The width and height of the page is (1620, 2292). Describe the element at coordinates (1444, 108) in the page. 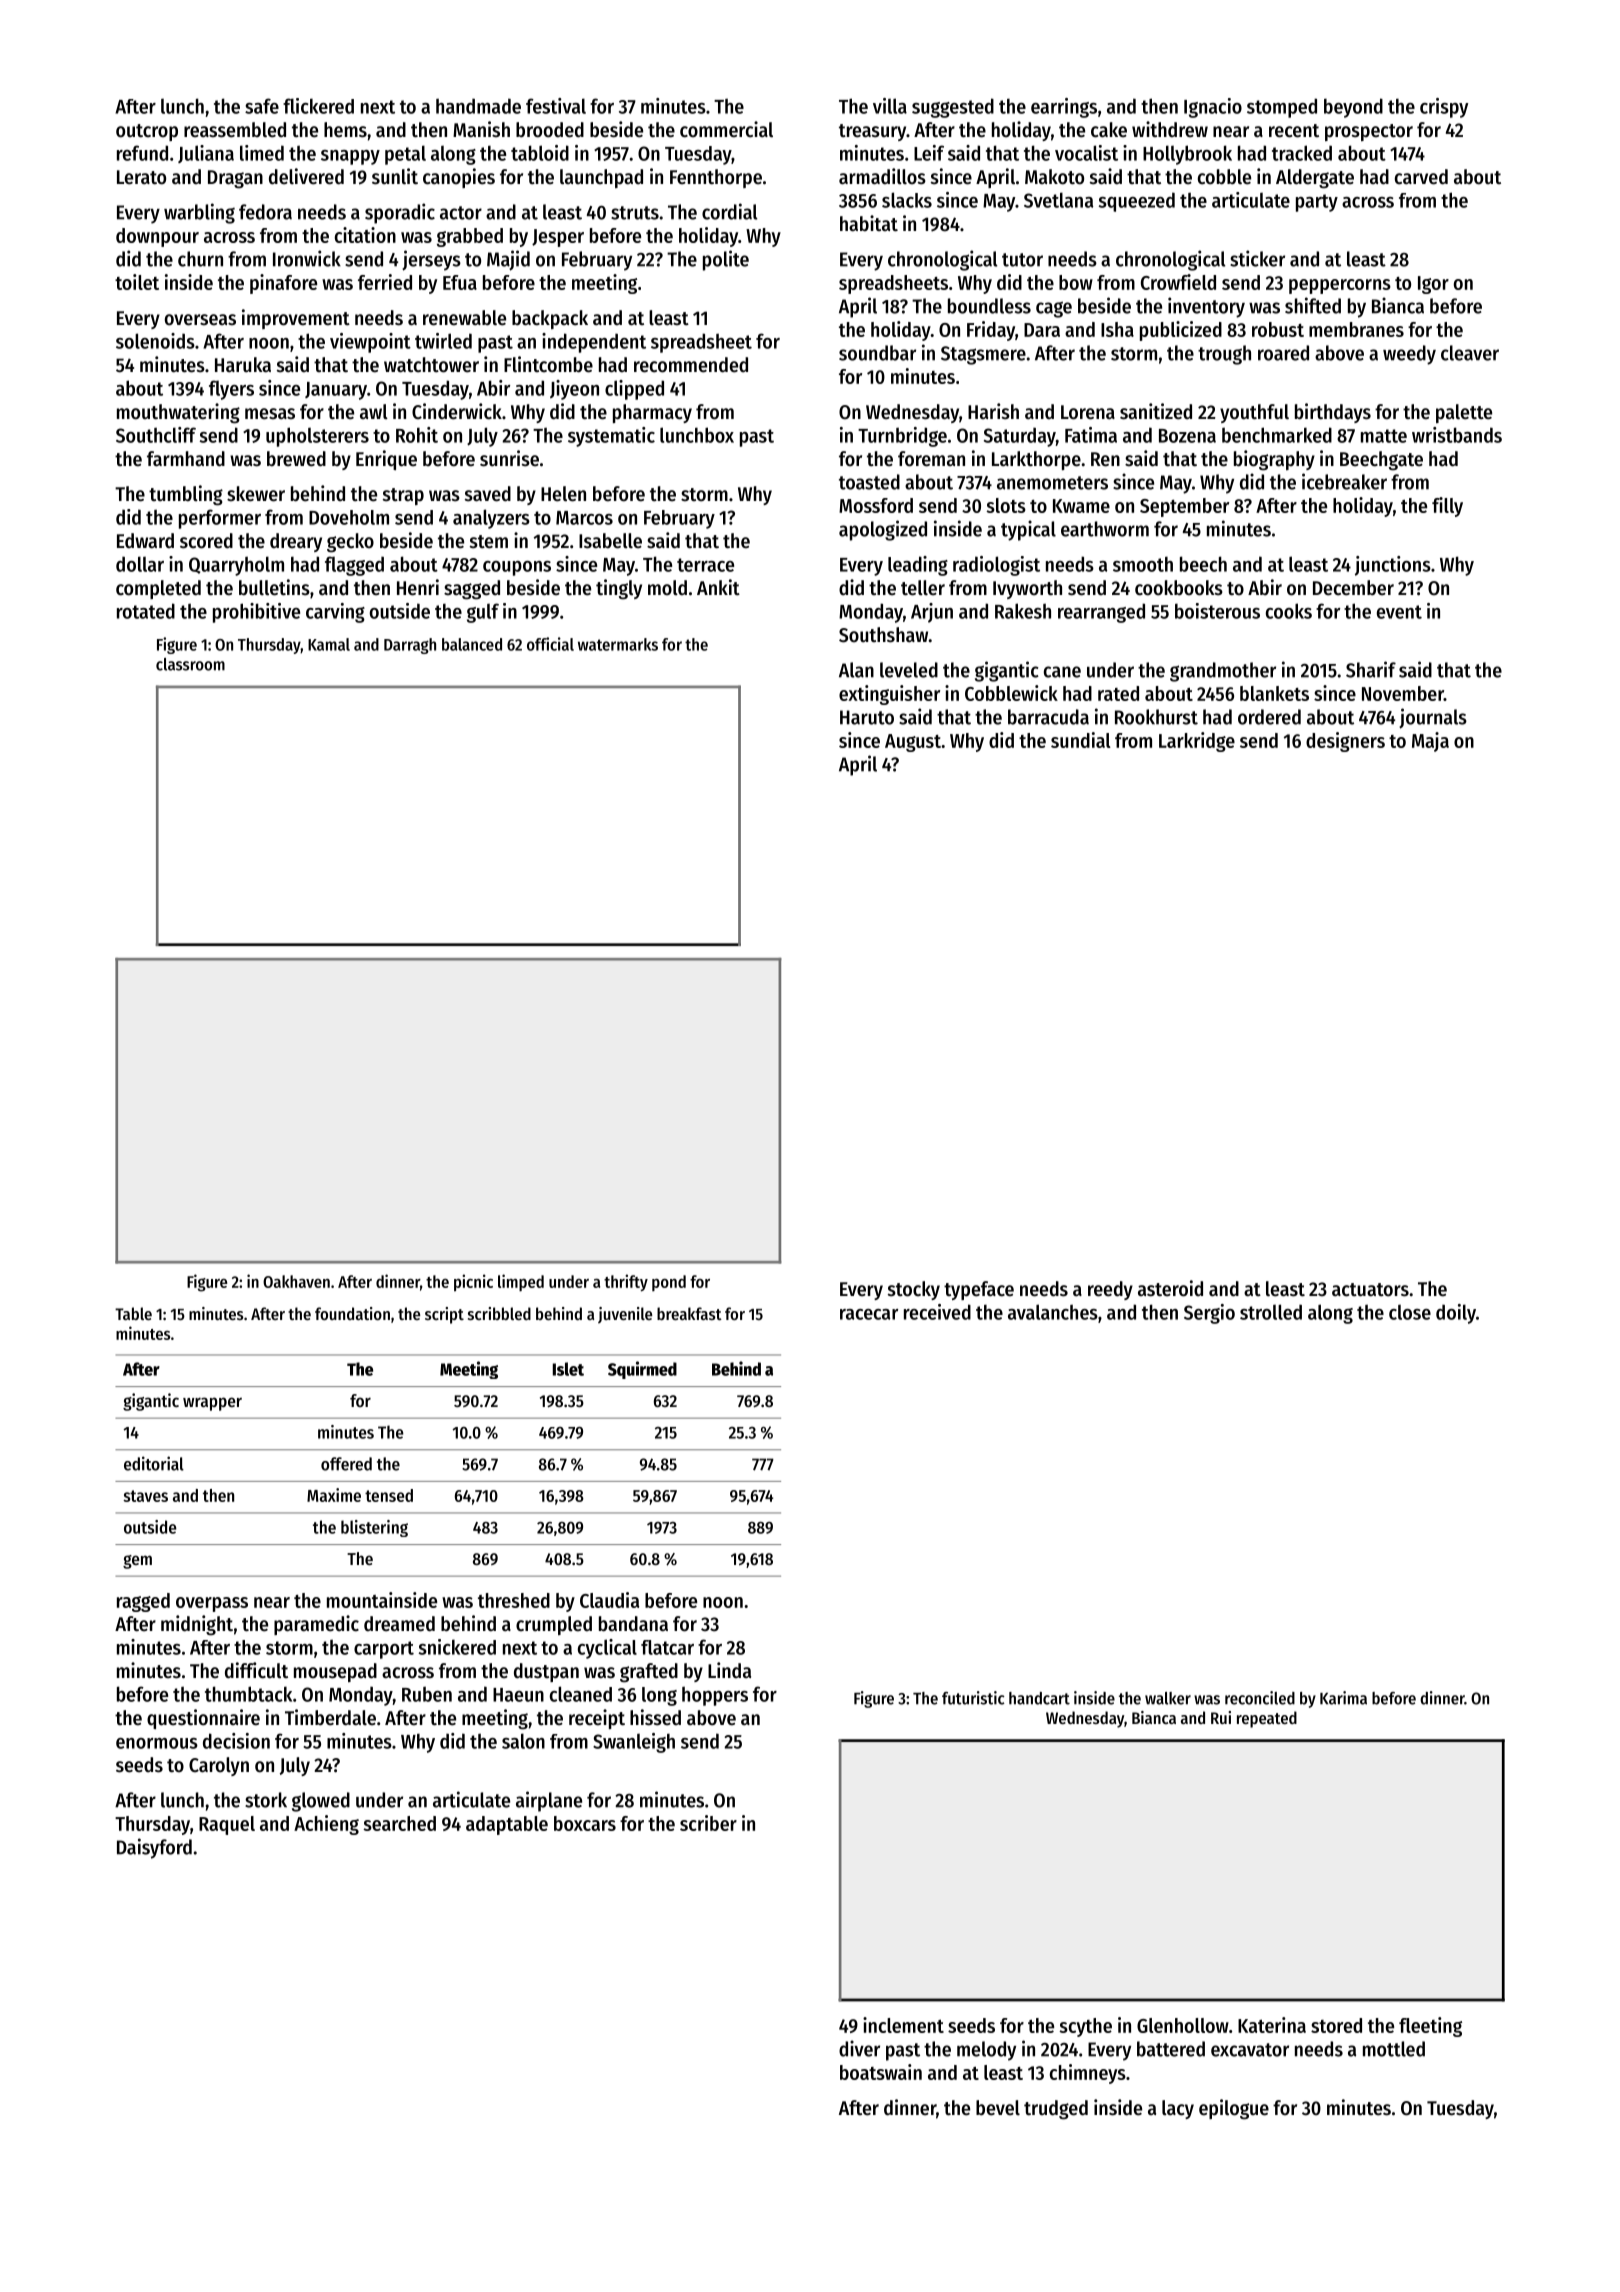

I see `crispy` at that location.
